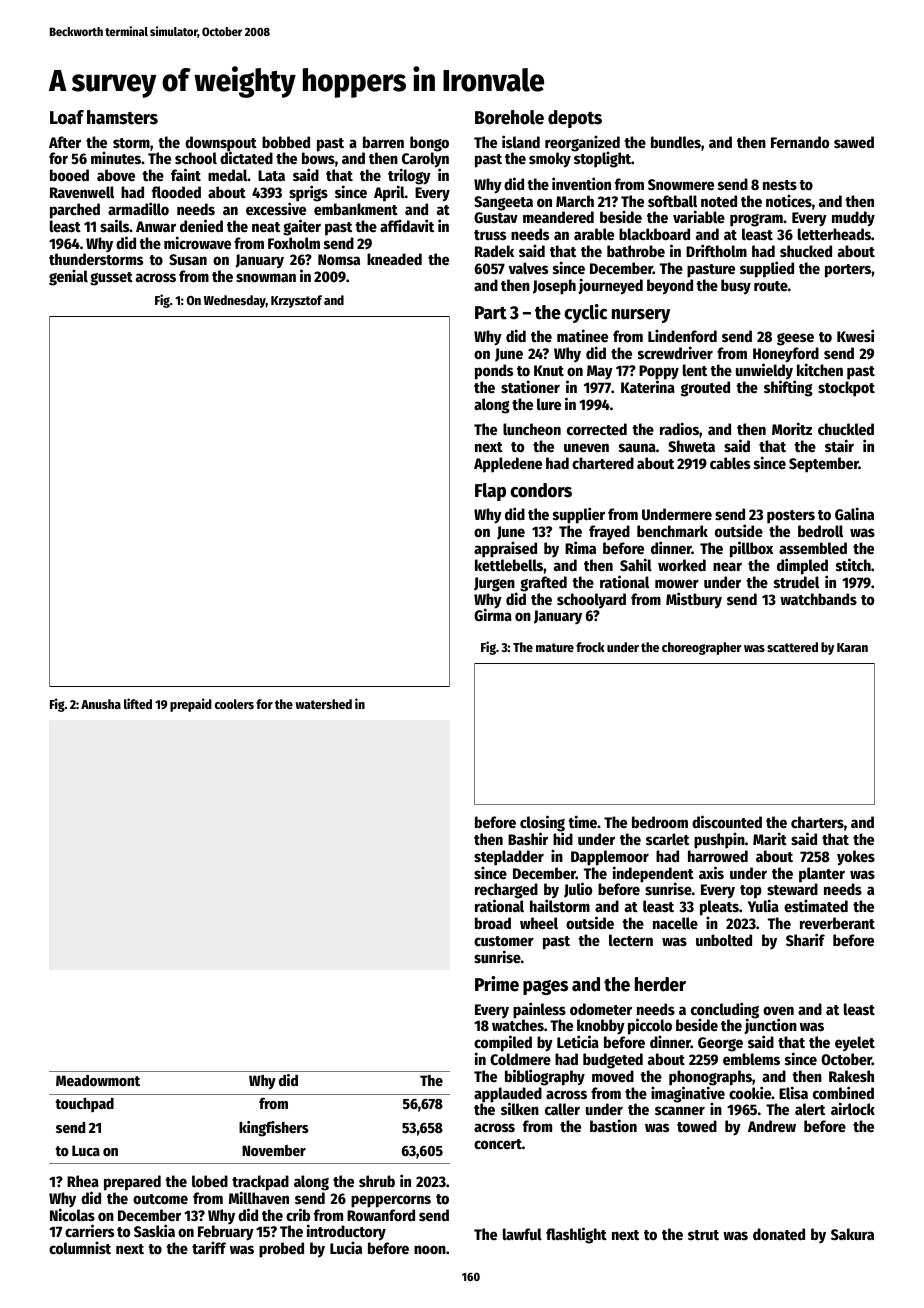  What do you see at coordinates (530, 386) in the page?
I see `stationer` at bounding box center [530, 386].
